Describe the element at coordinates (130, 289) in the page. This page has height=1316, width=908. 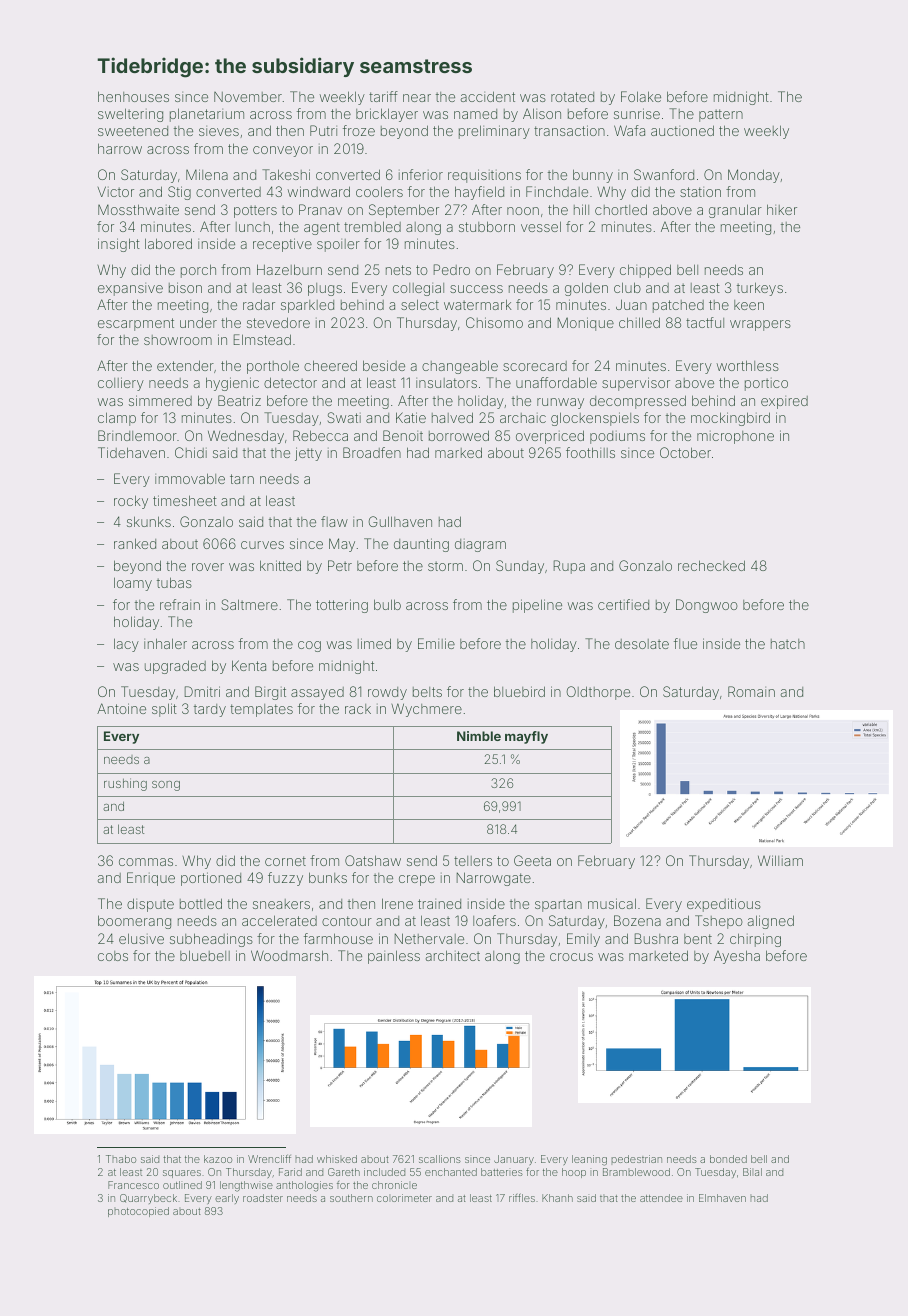
I see `expansive` at that location.
